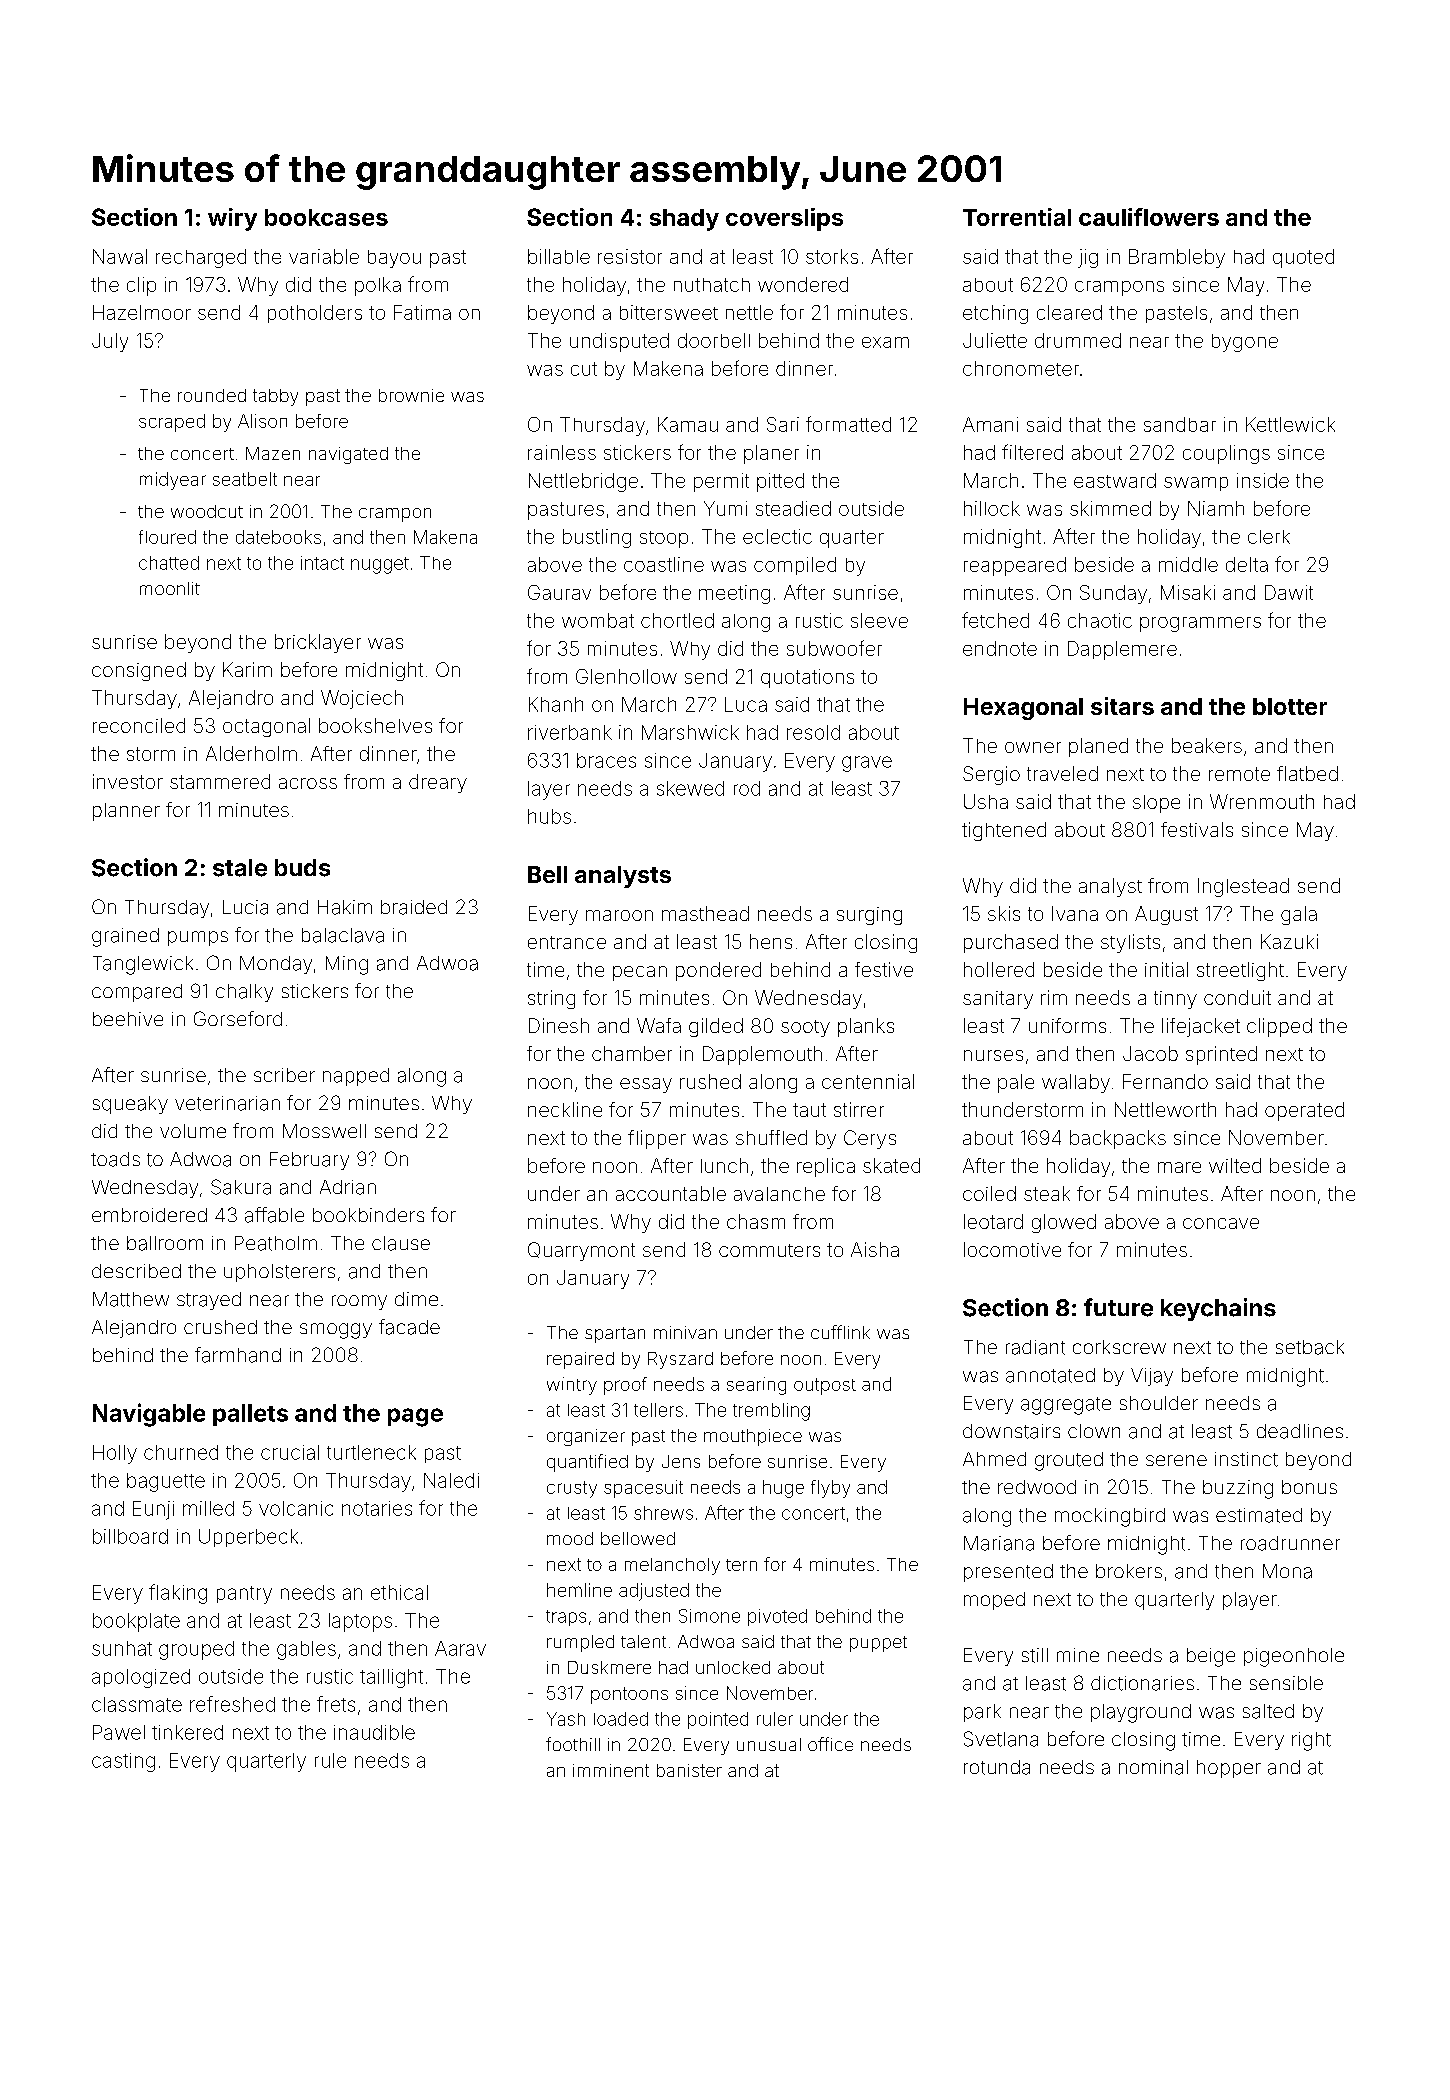  Describe the element at coordinates (414, 907) in the page. I see `braided` at that location.
